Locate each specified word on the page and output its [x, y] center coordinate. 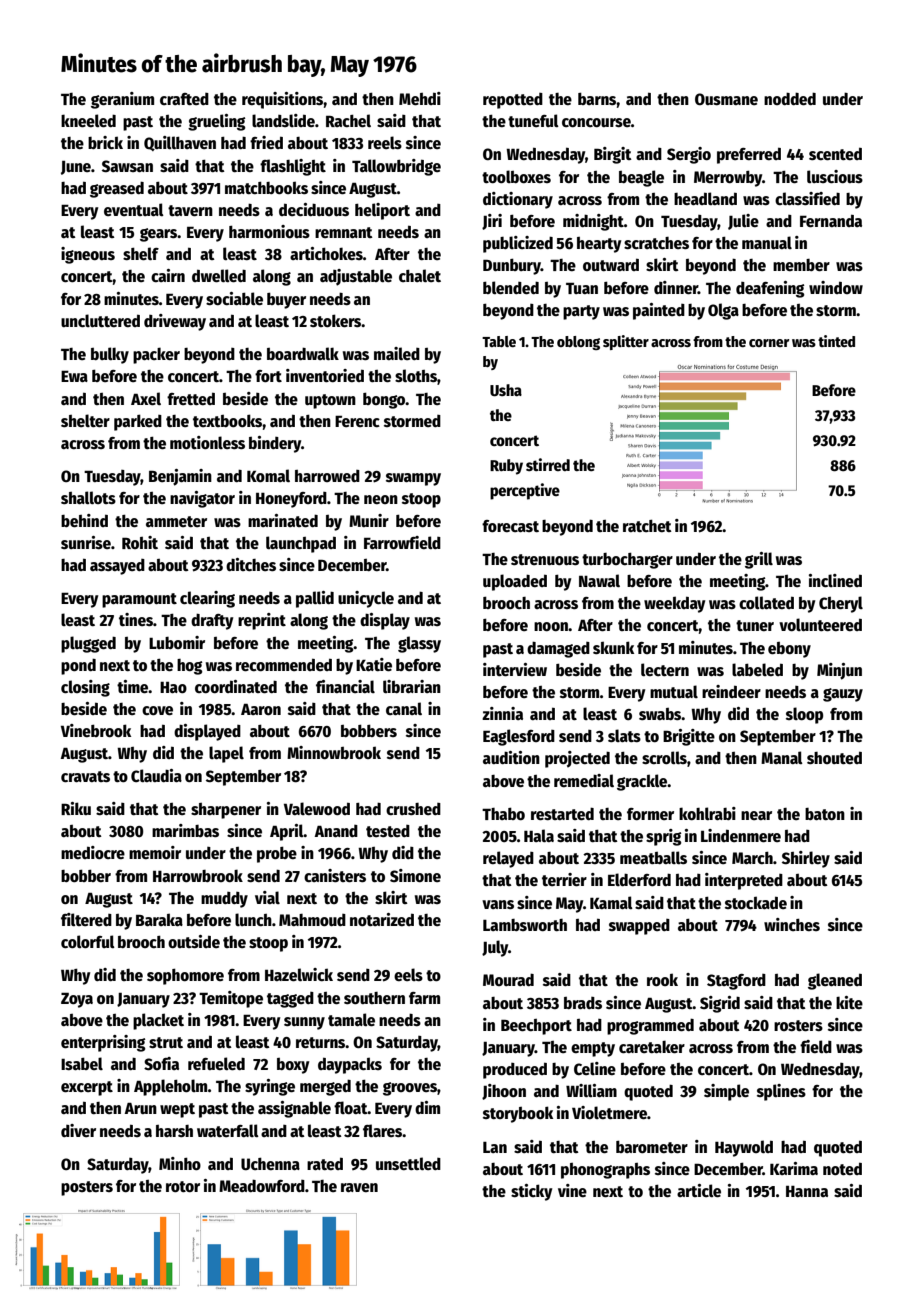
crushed [413, 809]
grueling [217, 122]
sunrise [86, 542]
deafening [770, 289]
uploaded [515, 582]
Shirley [806, 859]
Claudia [156, 775]
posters [87, 1188]
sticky [531, 1192]
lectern [665, 669]
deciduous [314, 210]
